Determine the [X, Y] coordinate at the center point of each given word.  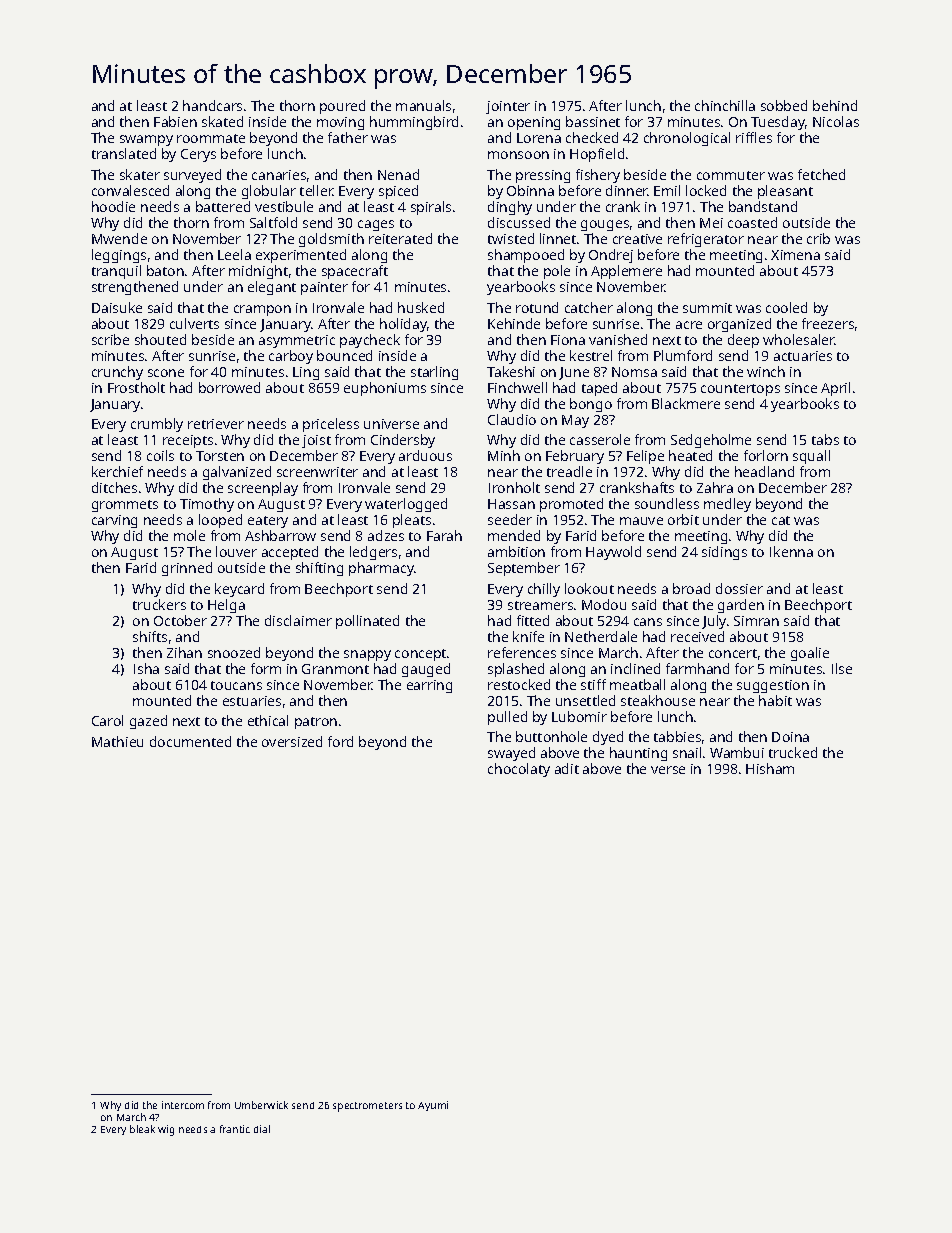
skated [222, 121]
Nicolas [836, 121]
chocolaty [519, 770]
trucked [793, 752]
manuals [423, 105]
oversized [292, 741]
